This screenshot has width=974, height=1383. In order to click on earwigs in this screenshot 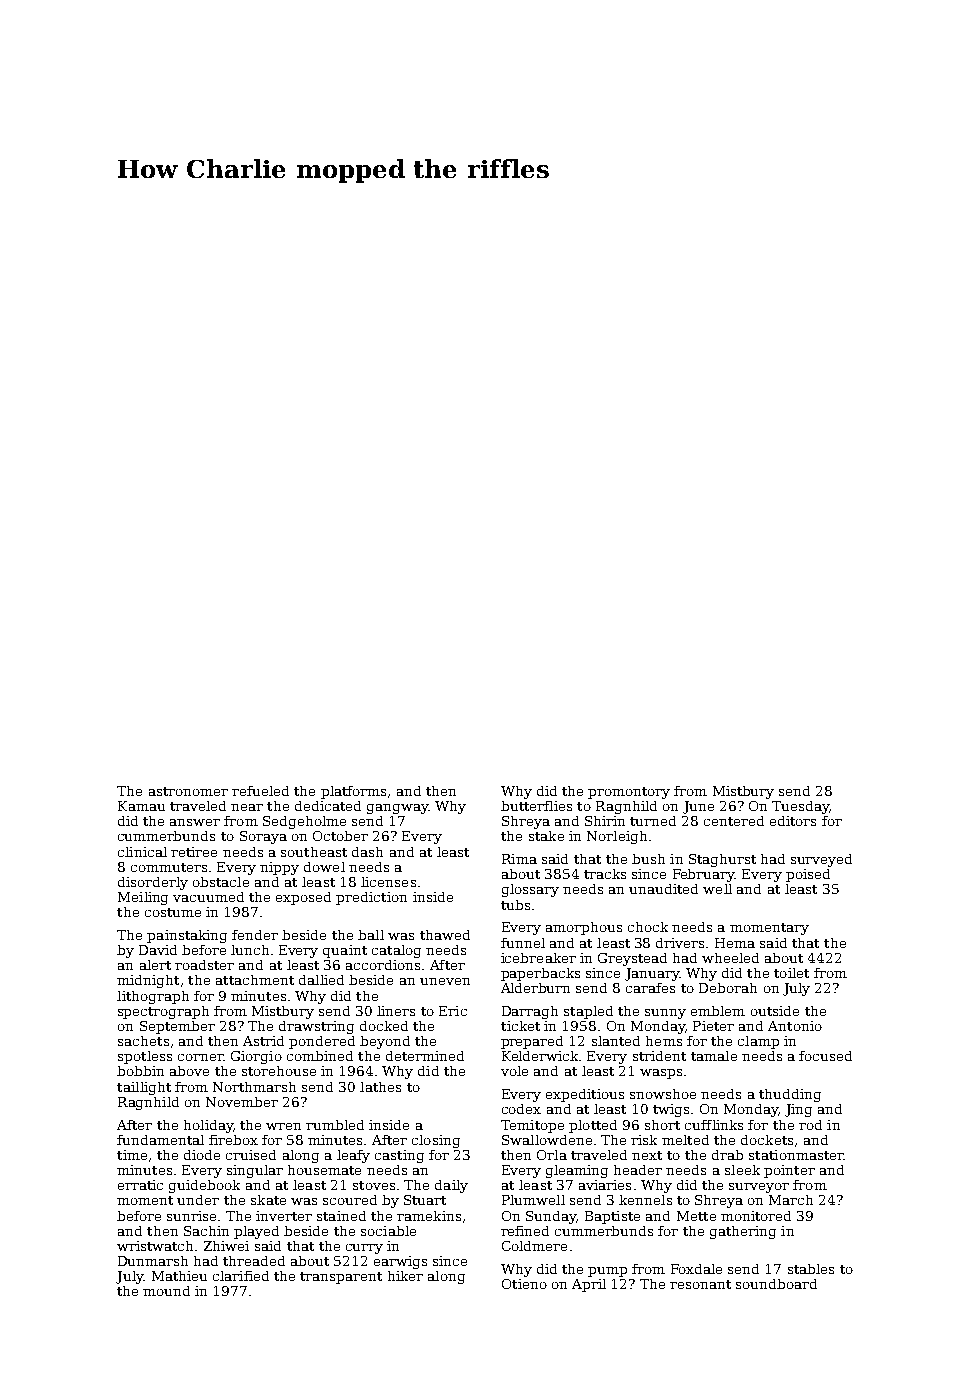, I will do `click(400, 1262)`.
